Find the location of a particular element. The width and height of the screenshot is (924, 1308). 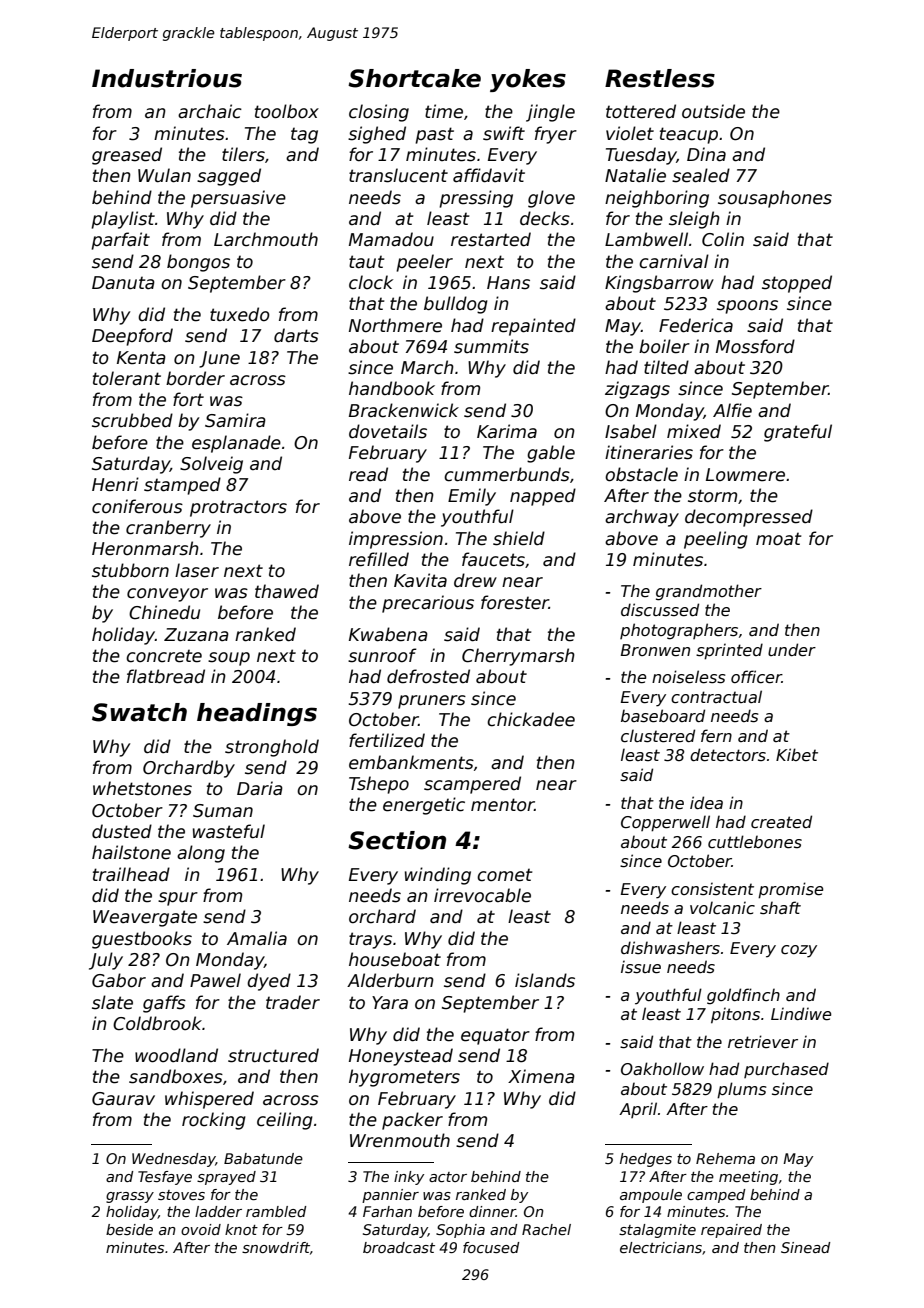

under is located at coordinates (792, 650).
